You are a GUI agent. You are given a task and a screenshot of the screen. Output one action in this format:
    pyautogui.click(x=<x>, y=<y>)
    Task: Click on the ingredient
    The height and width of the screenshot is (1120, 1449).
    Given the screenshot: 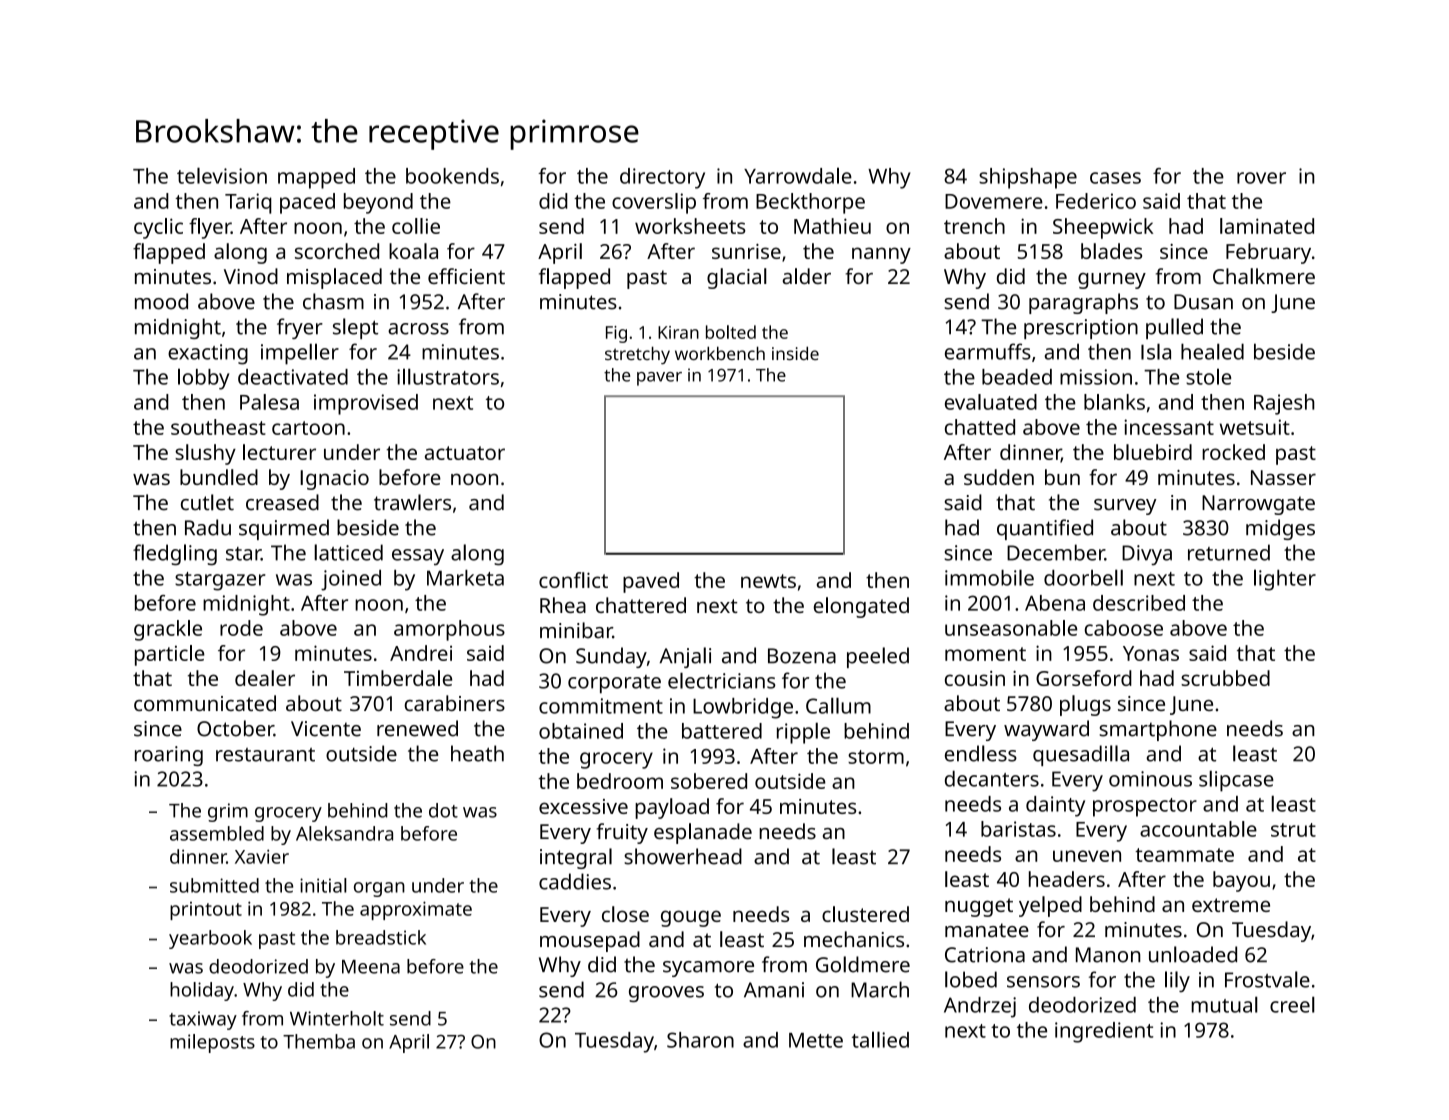 What is the action you would take?
    pyautogui.click(x=1104, y=1032)
